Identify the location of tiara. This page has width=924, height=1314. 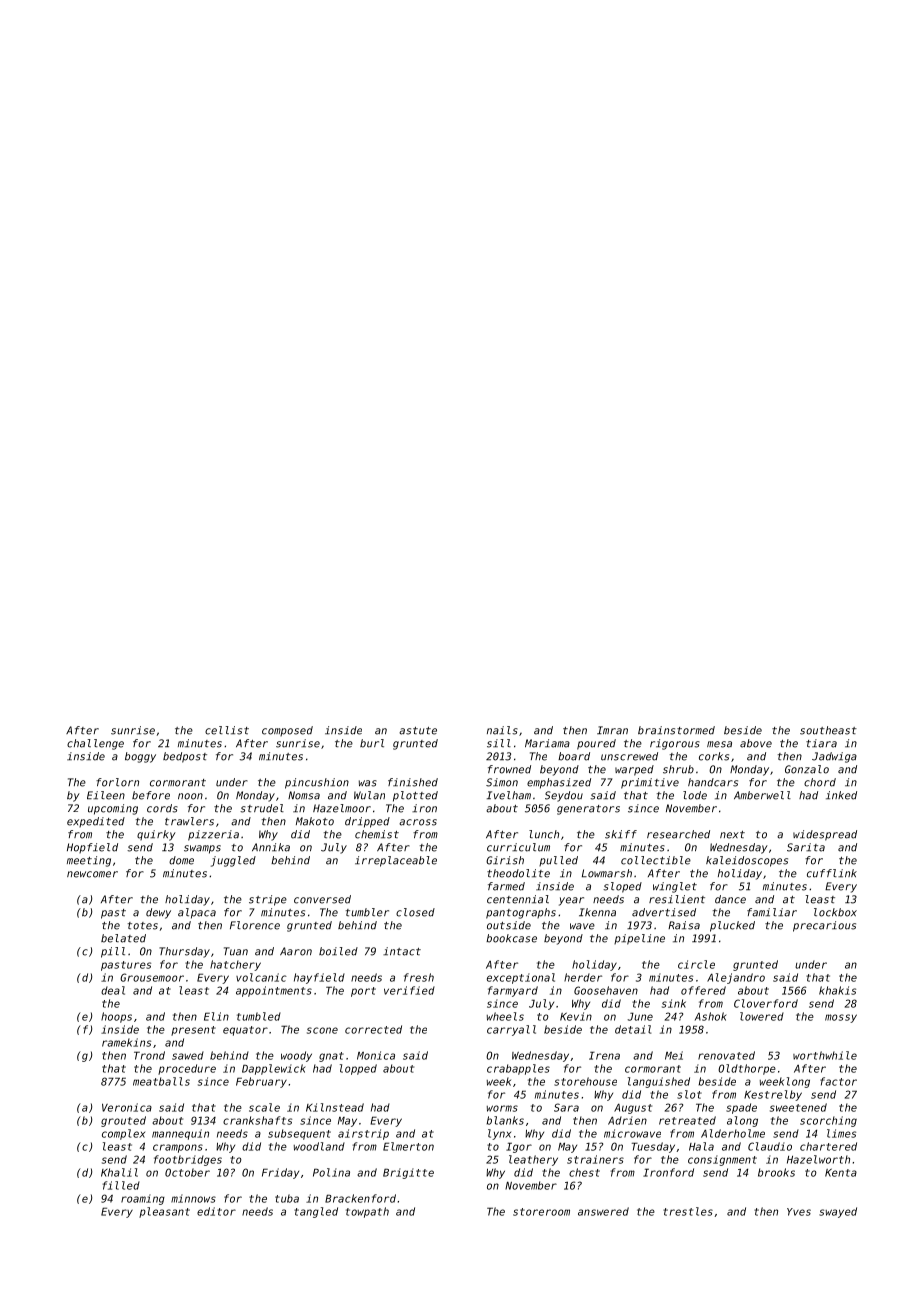
(821, 743).
